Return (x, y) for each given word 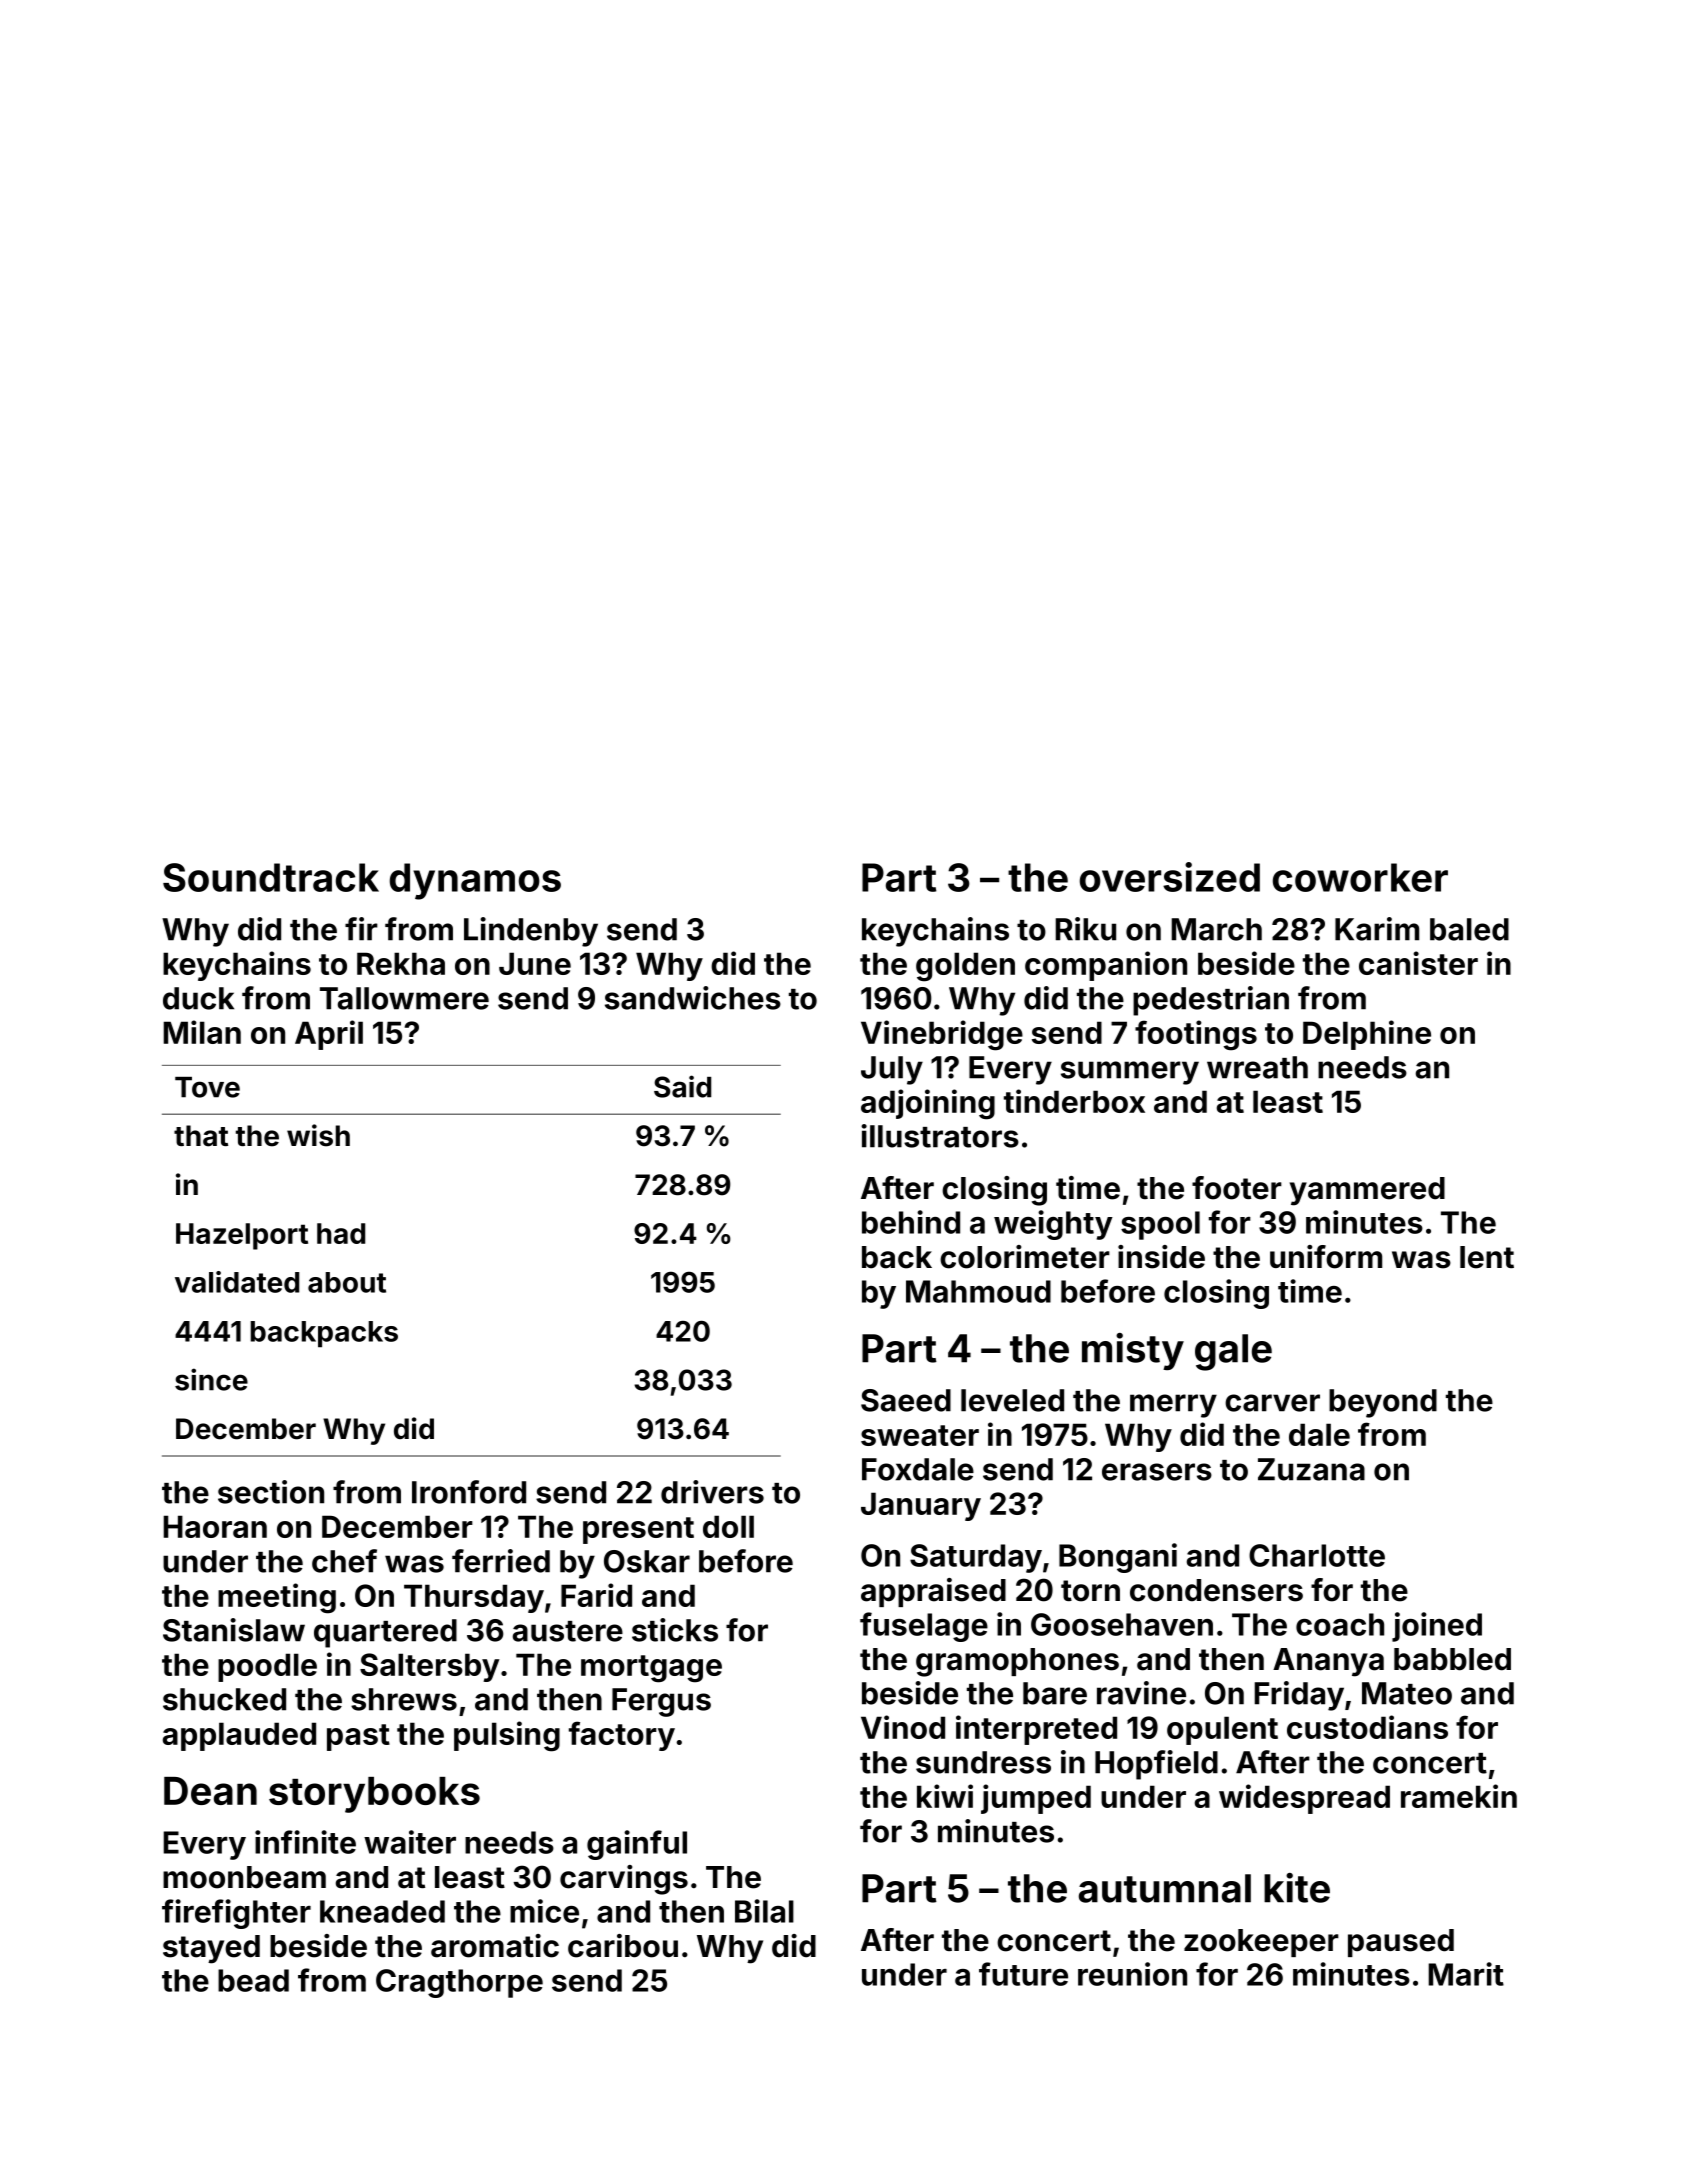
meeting (277, 1598)
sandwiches (693, 998)
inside (1161, 1257)
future (1023, 1974)
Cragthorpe (459, 1983)
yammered (1367, 1191)
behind (911, 1222)
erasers (1157, 1472)
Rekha (401, 963)
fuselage (924, 1627)
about (347, 1282)
